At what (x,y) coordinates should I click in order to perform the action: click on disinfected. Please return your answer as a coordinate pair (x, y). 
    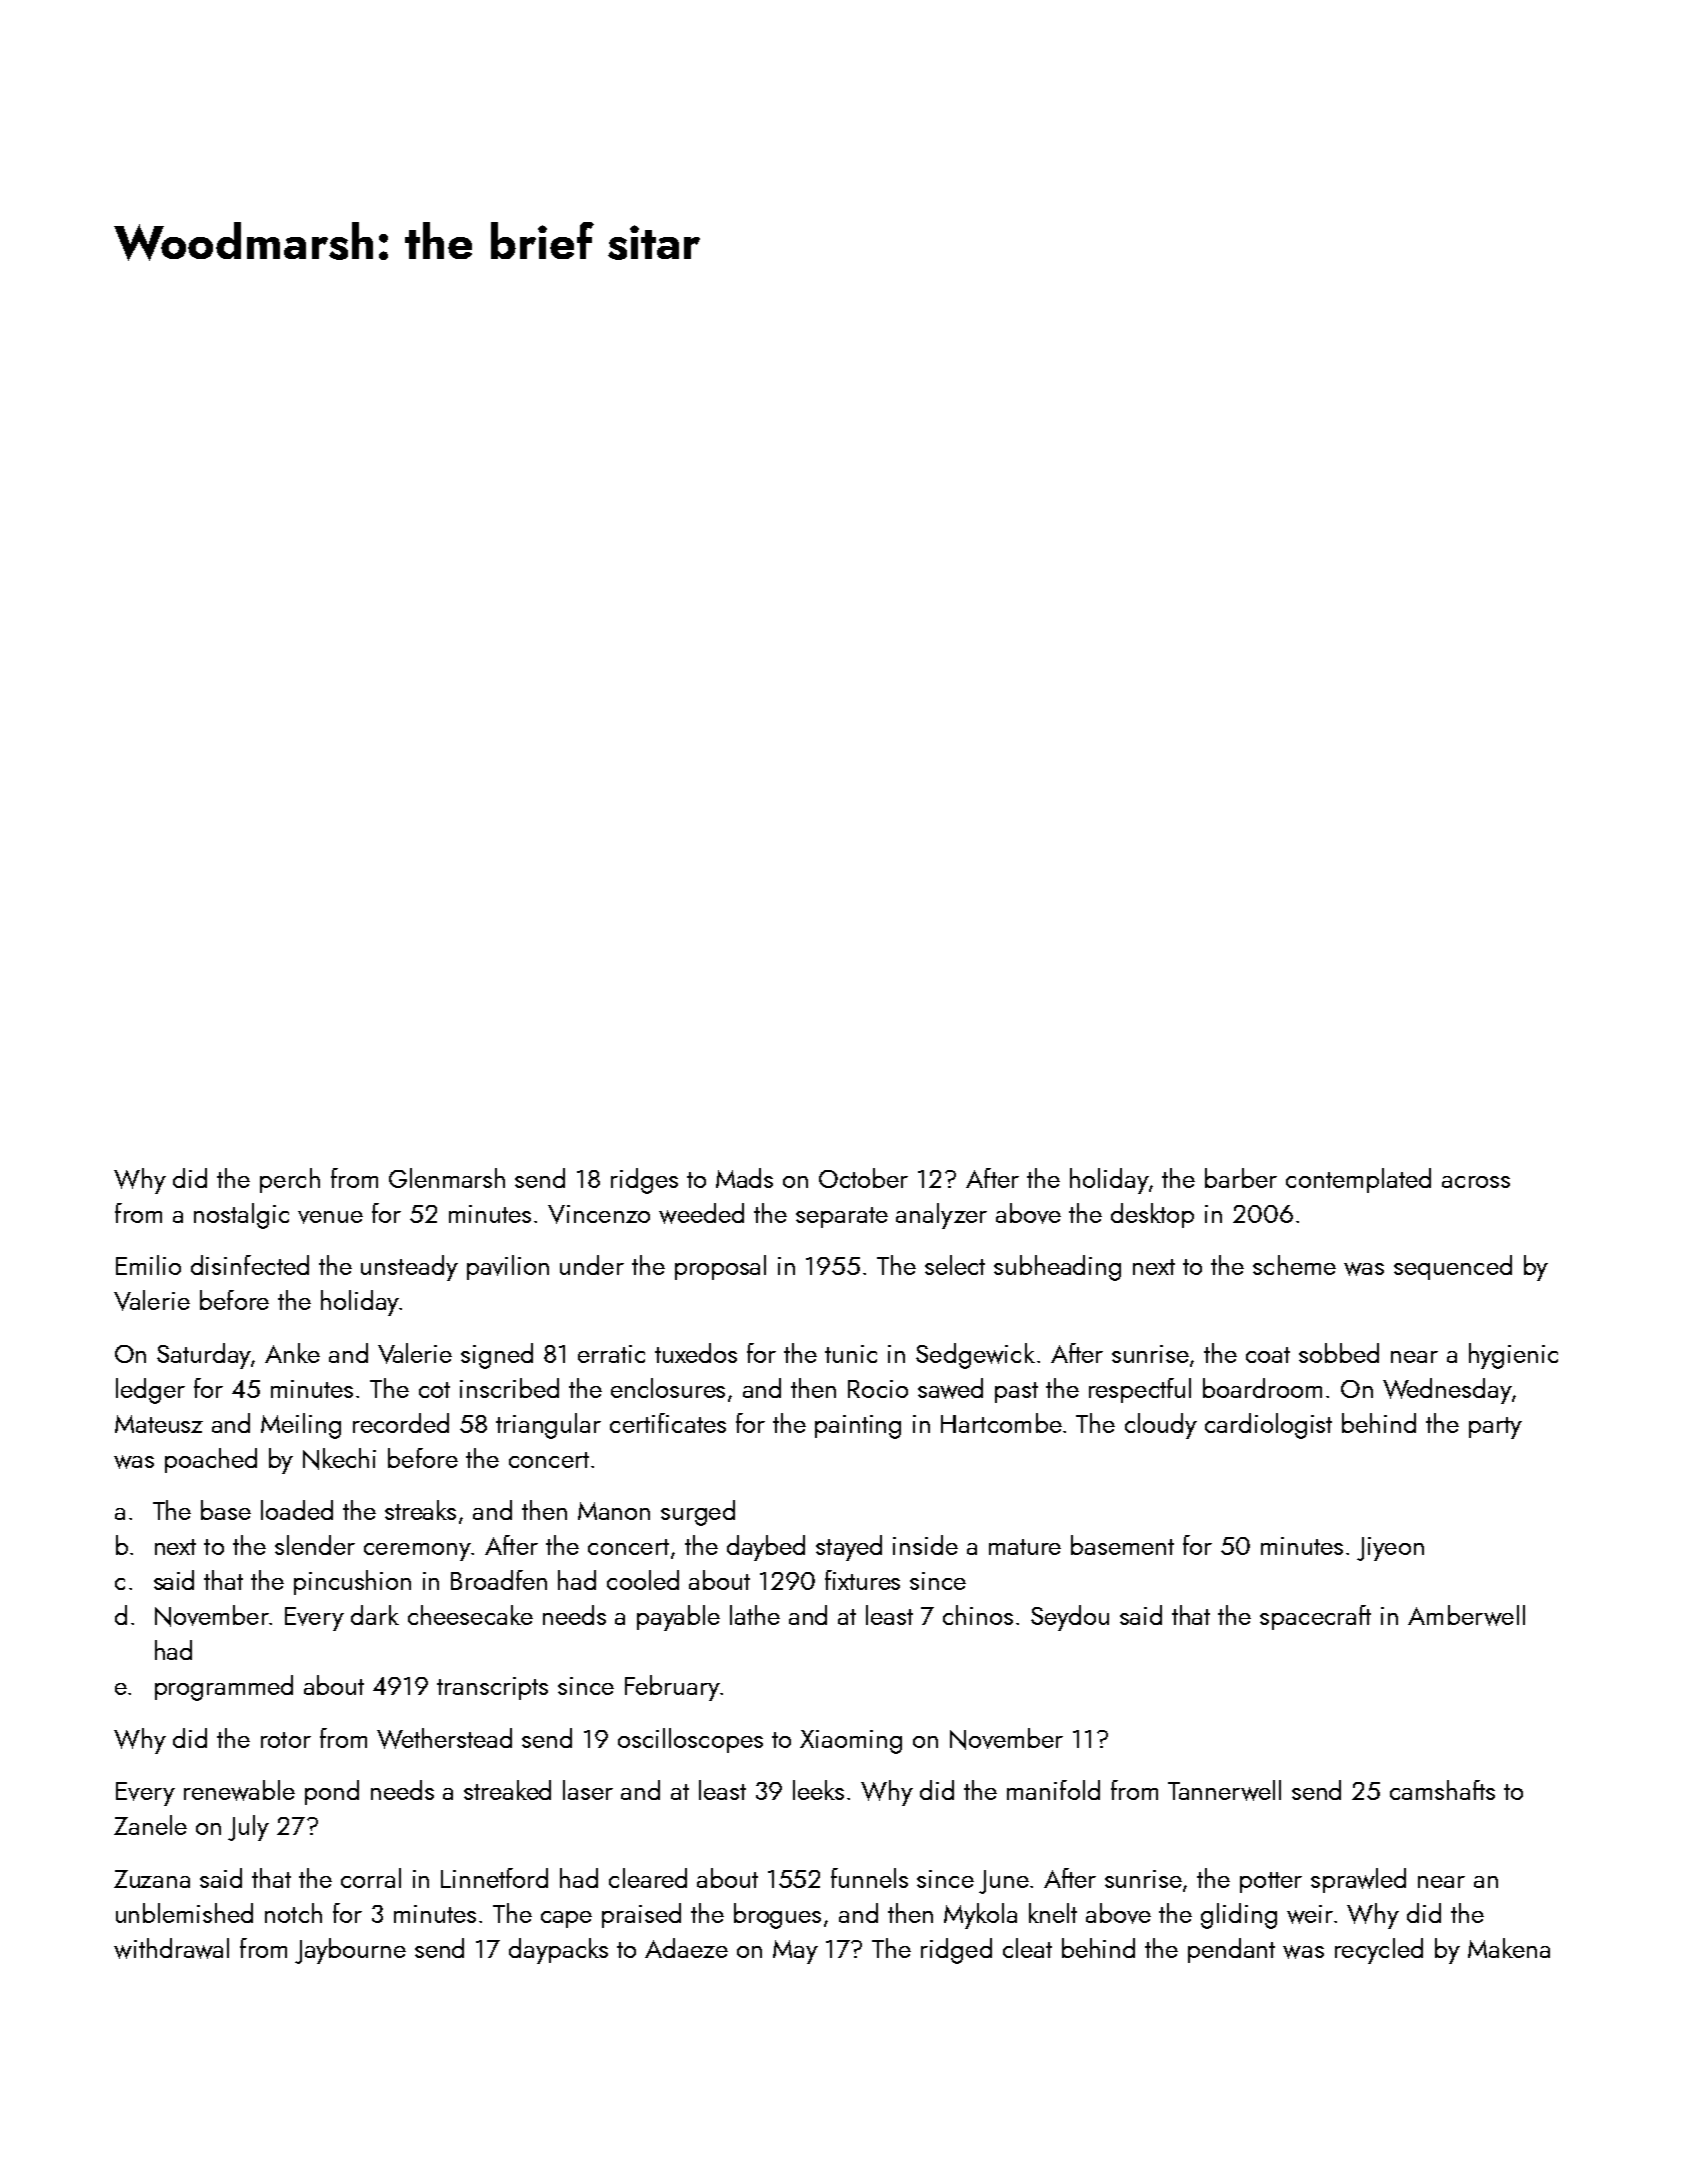
    Looking at the image, I should click on (250, 1265).
